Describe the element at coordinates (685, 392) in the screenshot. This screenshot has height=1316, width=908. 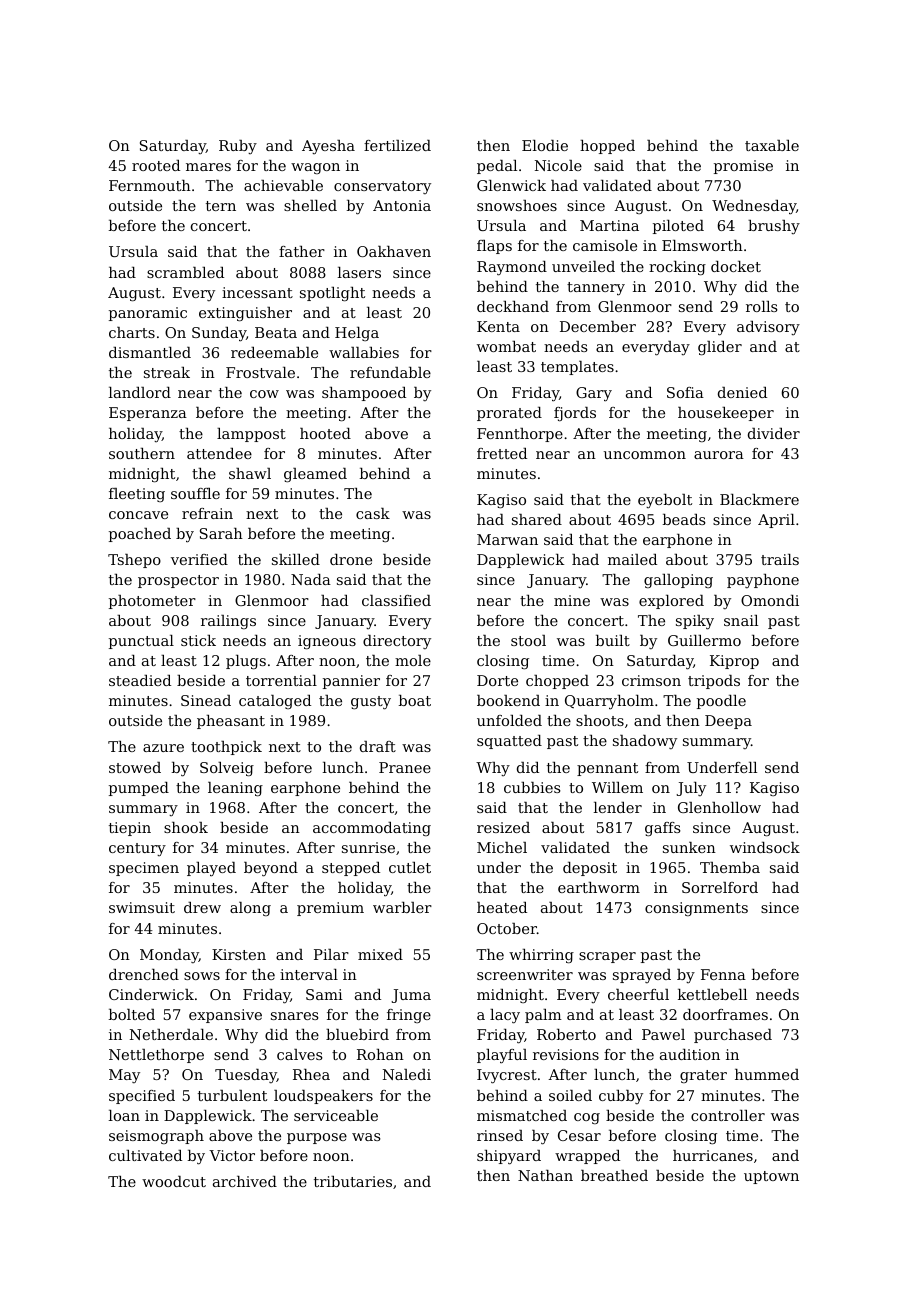
I see `Sofia` at that location.
